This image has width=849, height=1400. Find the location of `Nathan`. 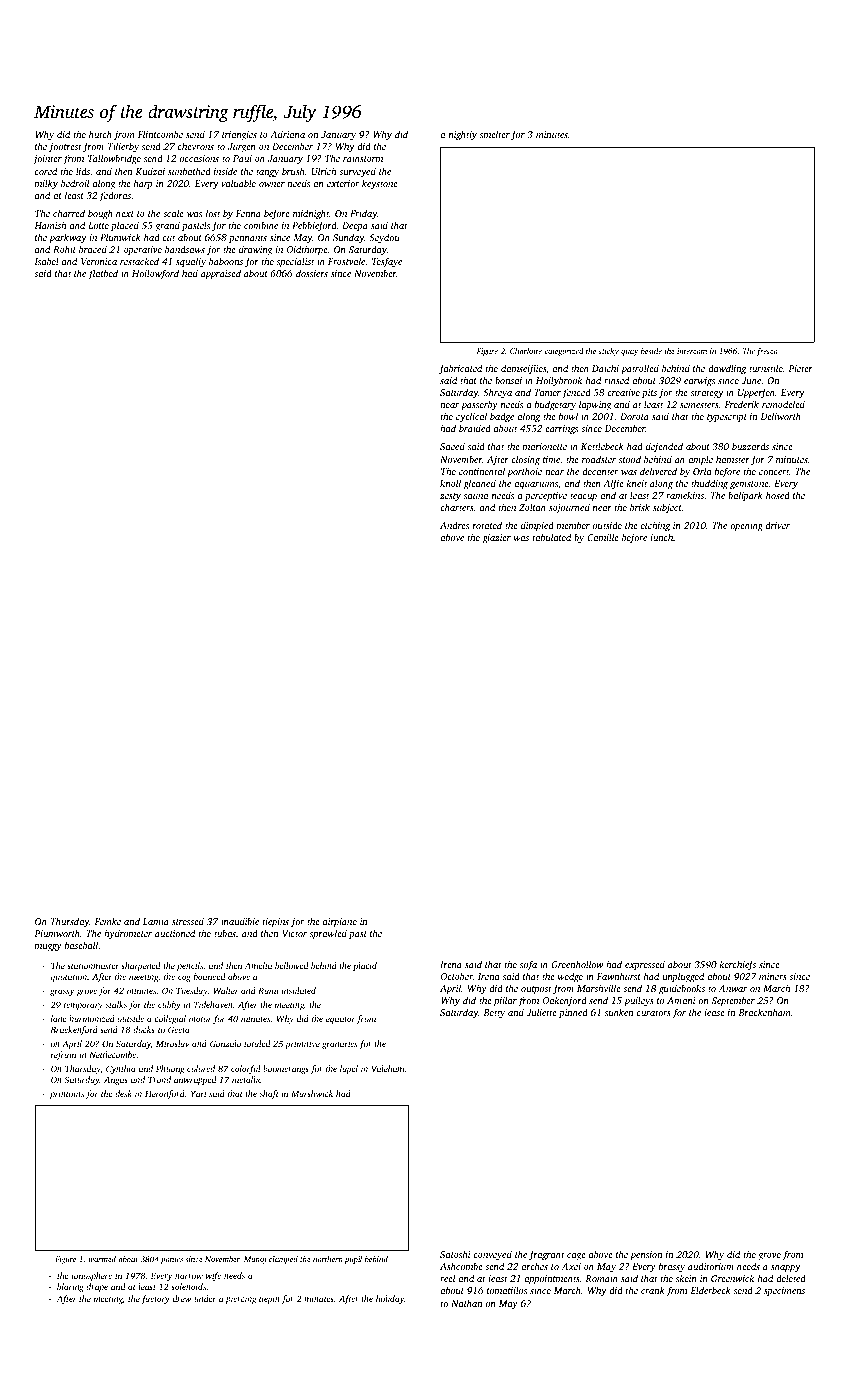

Nathan is located at coordinates (466, 1303).
